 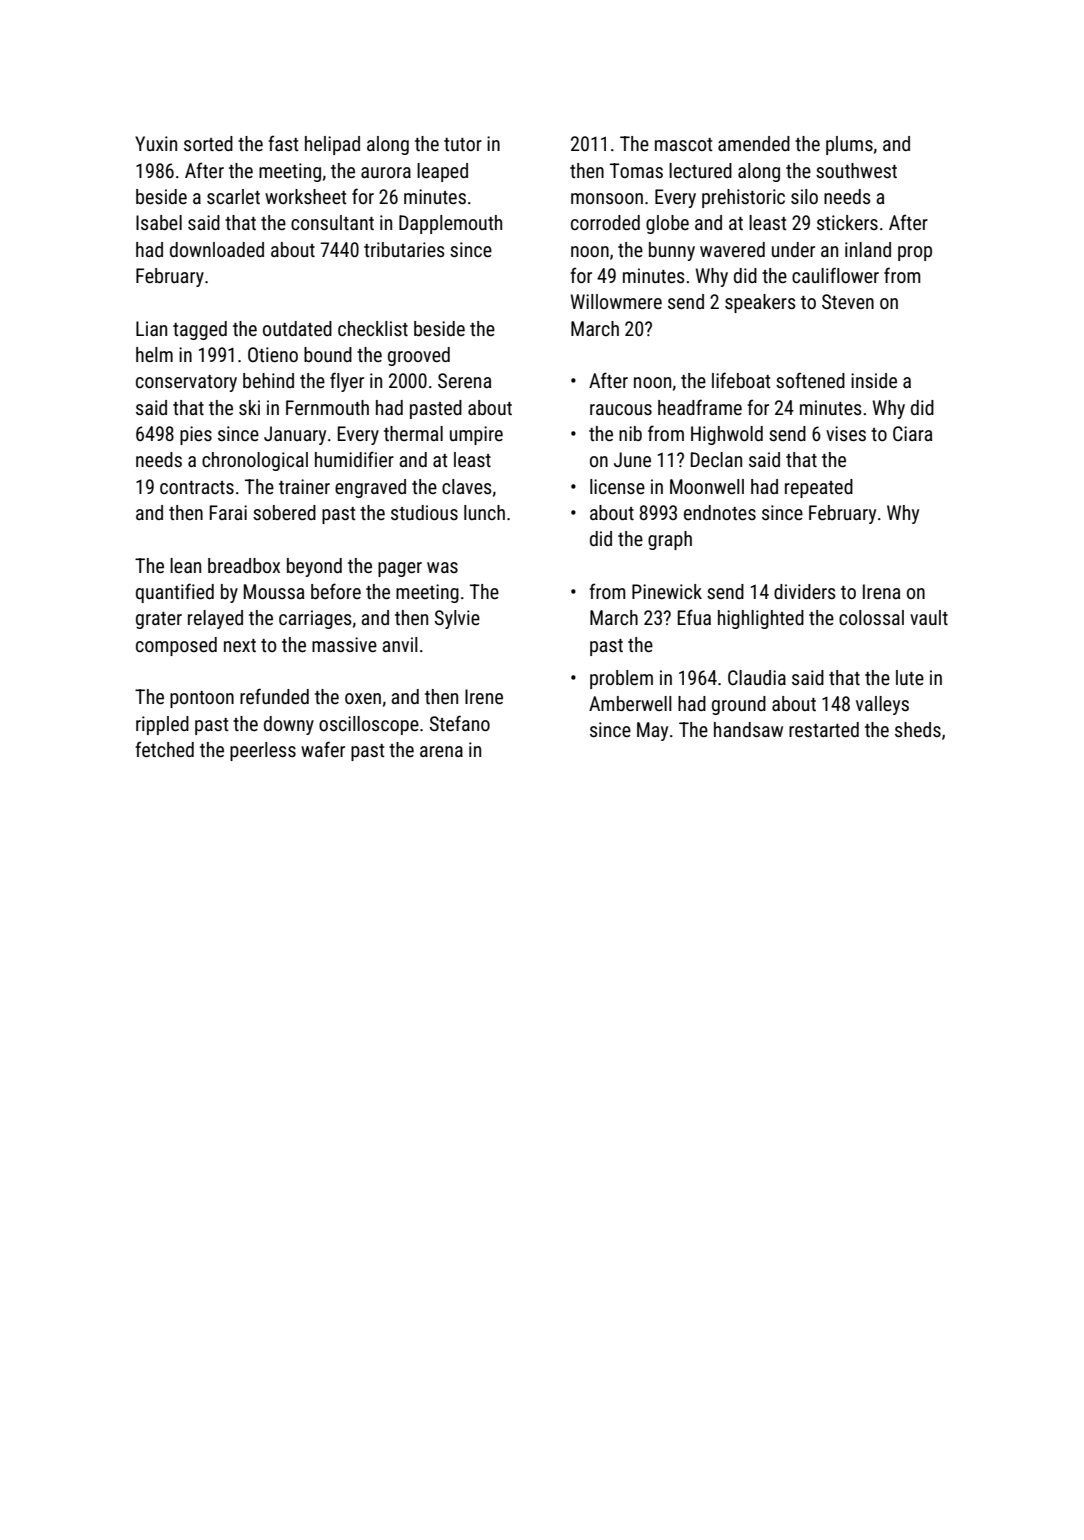 What do you see at coordinates (457, 619) in the screenshot?
I see `Sylvie` at bounding box center [457, 619].
